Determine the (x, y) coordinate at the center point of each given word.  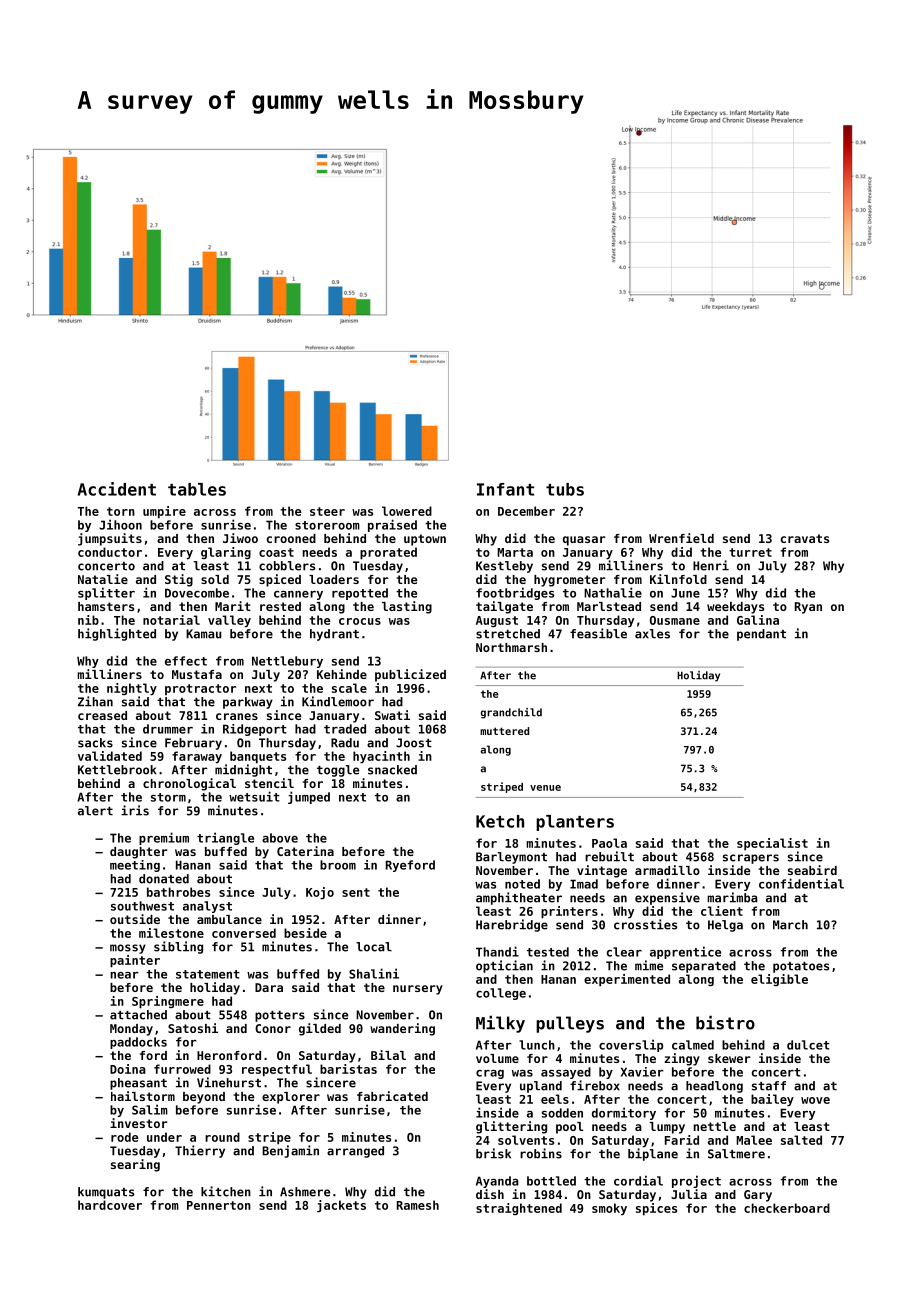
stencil (269, 783)
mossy (128, 949)
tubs (565, 489)
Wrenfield (681, 538)
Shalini (374, 973)
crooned (291, 538)
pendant (761, 635)
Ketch (500, 821)
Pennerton (219, 1205)
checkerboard (787, 1208)
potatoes (801, 967)
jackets (341, 1206)
